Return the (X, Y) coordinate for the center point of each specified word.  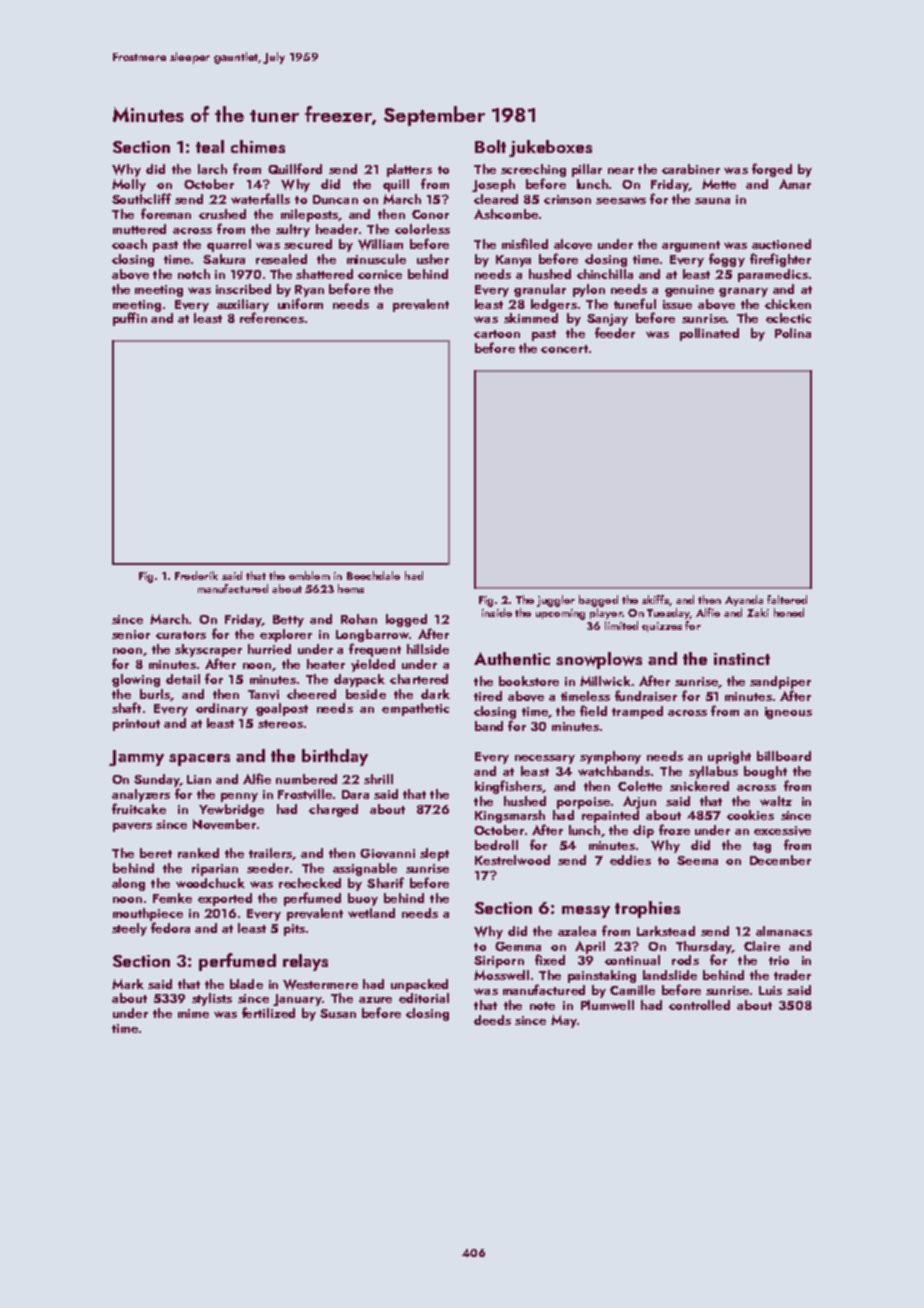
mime (193, 1013)
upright (729, 757)
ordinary (222, 709)
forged (772, 170)
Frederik (196, 575)
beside (366, 694)
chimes (258, 146)
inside (497, 612)
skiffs (655, 599)
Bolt (490, 146)
